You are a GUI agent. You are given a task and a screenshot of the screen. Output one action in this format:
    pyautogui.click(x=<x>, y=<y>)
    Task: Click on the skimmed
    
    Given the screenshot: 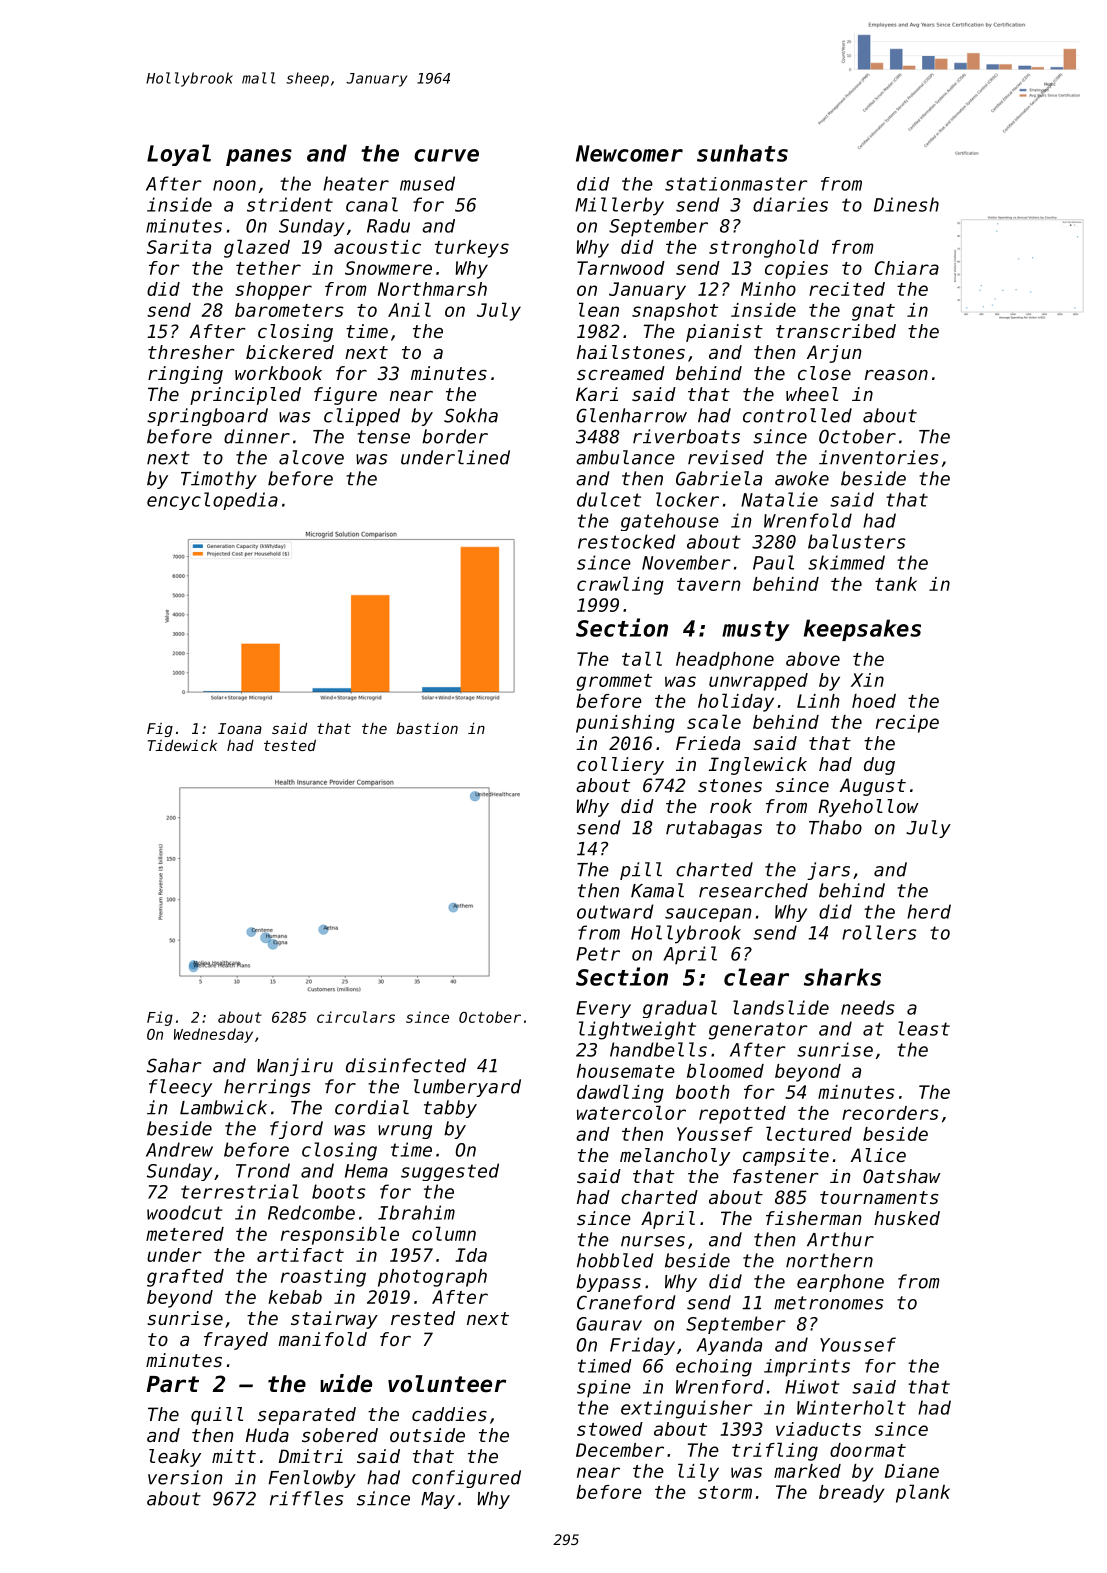 What is the action you would take?
    pyautogui.click(x=846, y=562)
